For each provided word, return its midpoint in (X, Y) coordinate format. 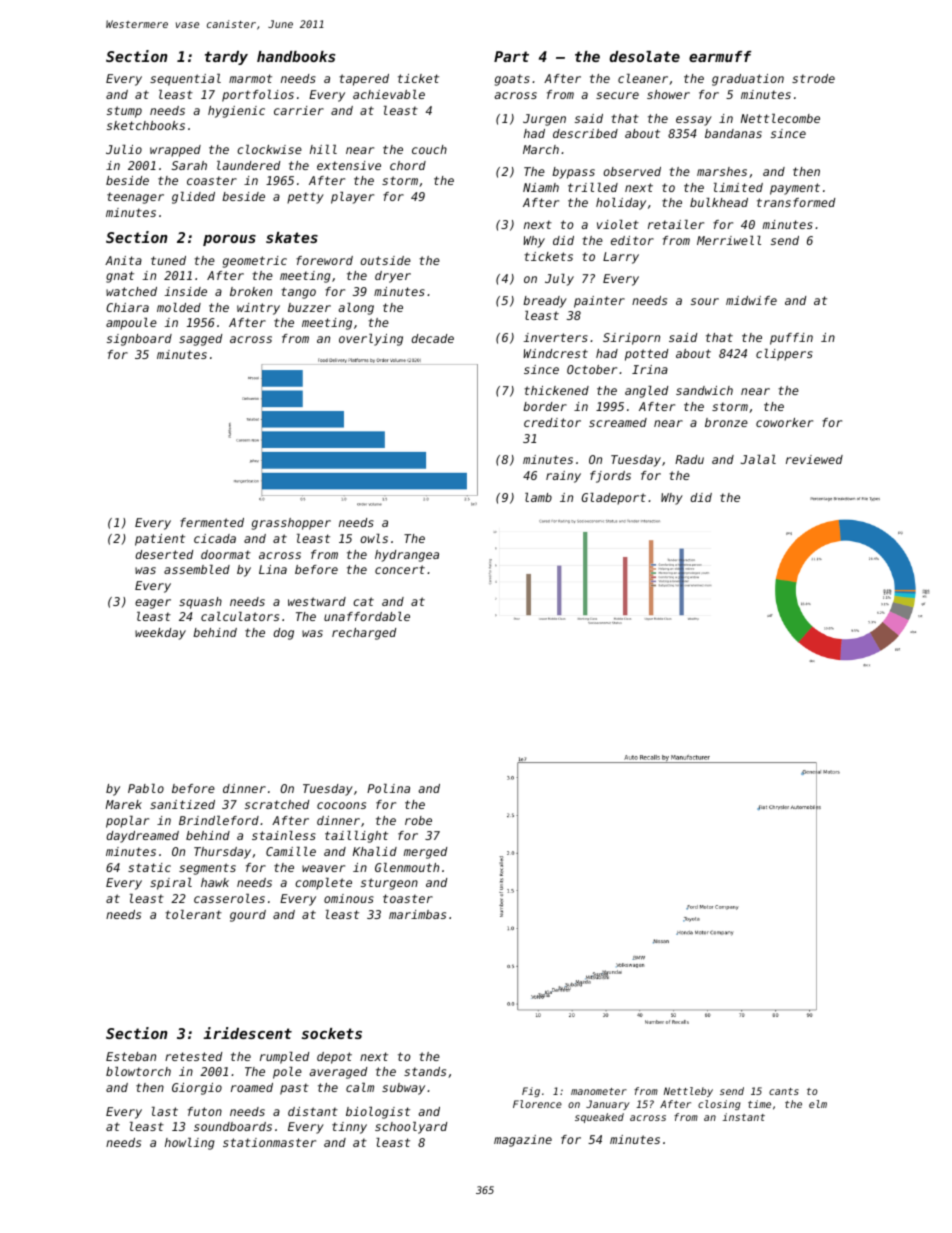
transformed (796, 202)
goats (512, 80)
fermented (212, 522)
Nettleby (688, 1092)
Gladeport (614, 499)
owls (374, 538)
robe (418, 820)
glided (193, 198)
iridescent (247, 1033)
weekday (160, 634)
